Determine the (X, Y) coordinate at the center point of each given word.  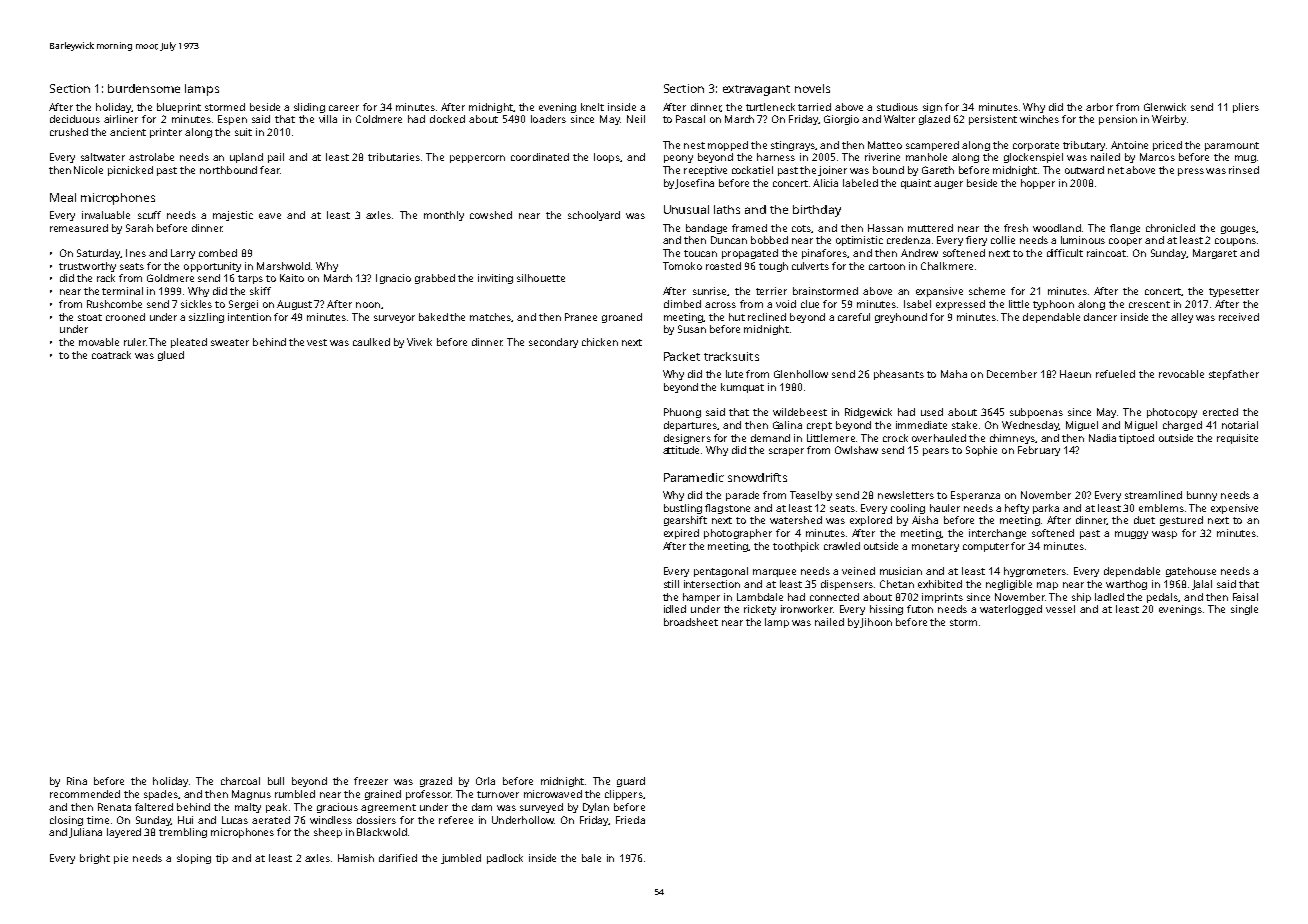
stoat (90, 317)
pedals (1162, 598)
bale (591, 858)
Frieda (630, 820)
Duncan (729, 240)
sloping (194, 859)
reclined (767, 317)
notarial (1240, 425)
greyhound (901, 318)
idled (675, 609)
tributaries (394, 157)
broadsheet (691, 622)
